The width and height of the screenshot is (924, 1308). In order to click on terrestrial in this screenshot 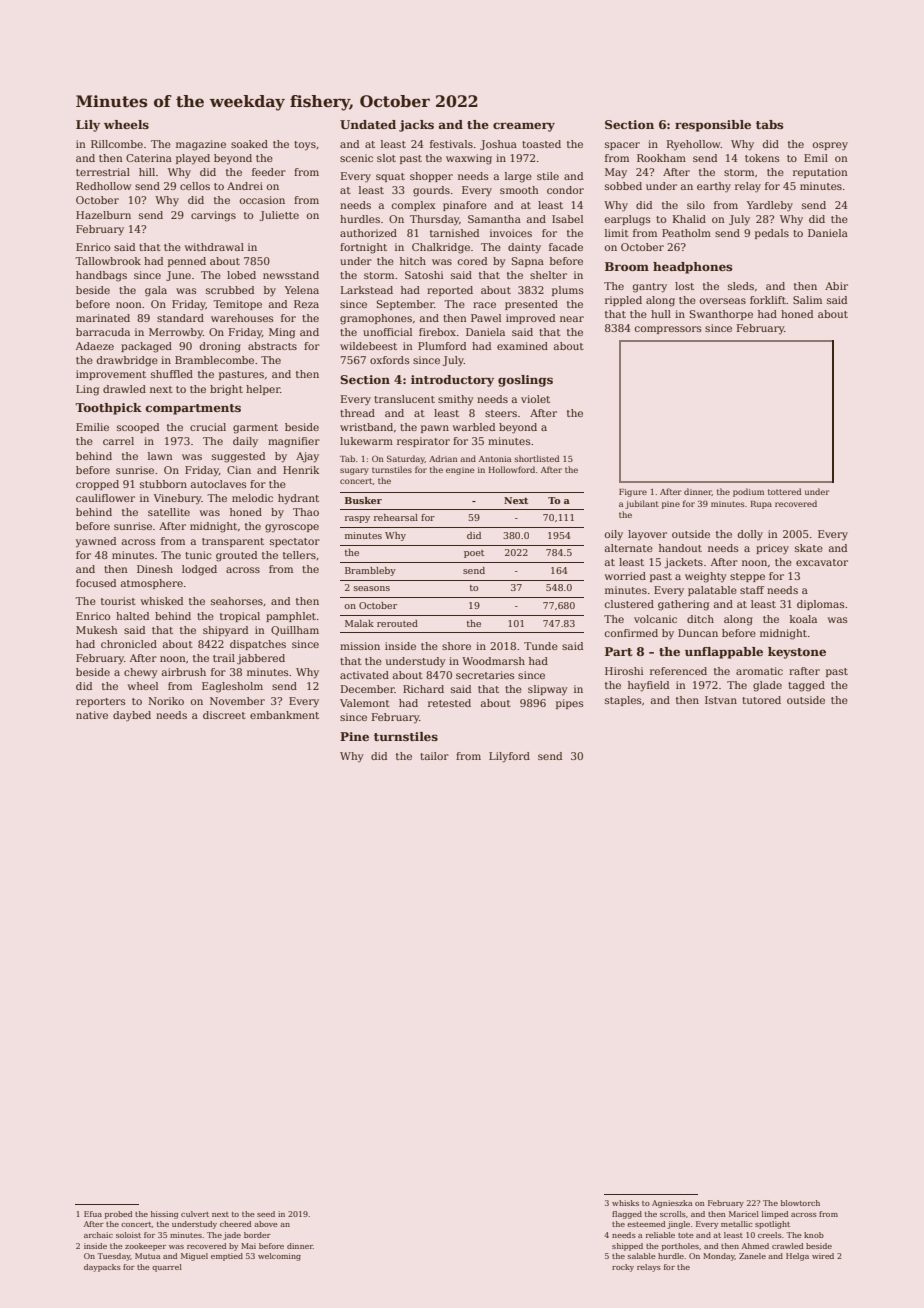, I will do `click(103, 172)`.
